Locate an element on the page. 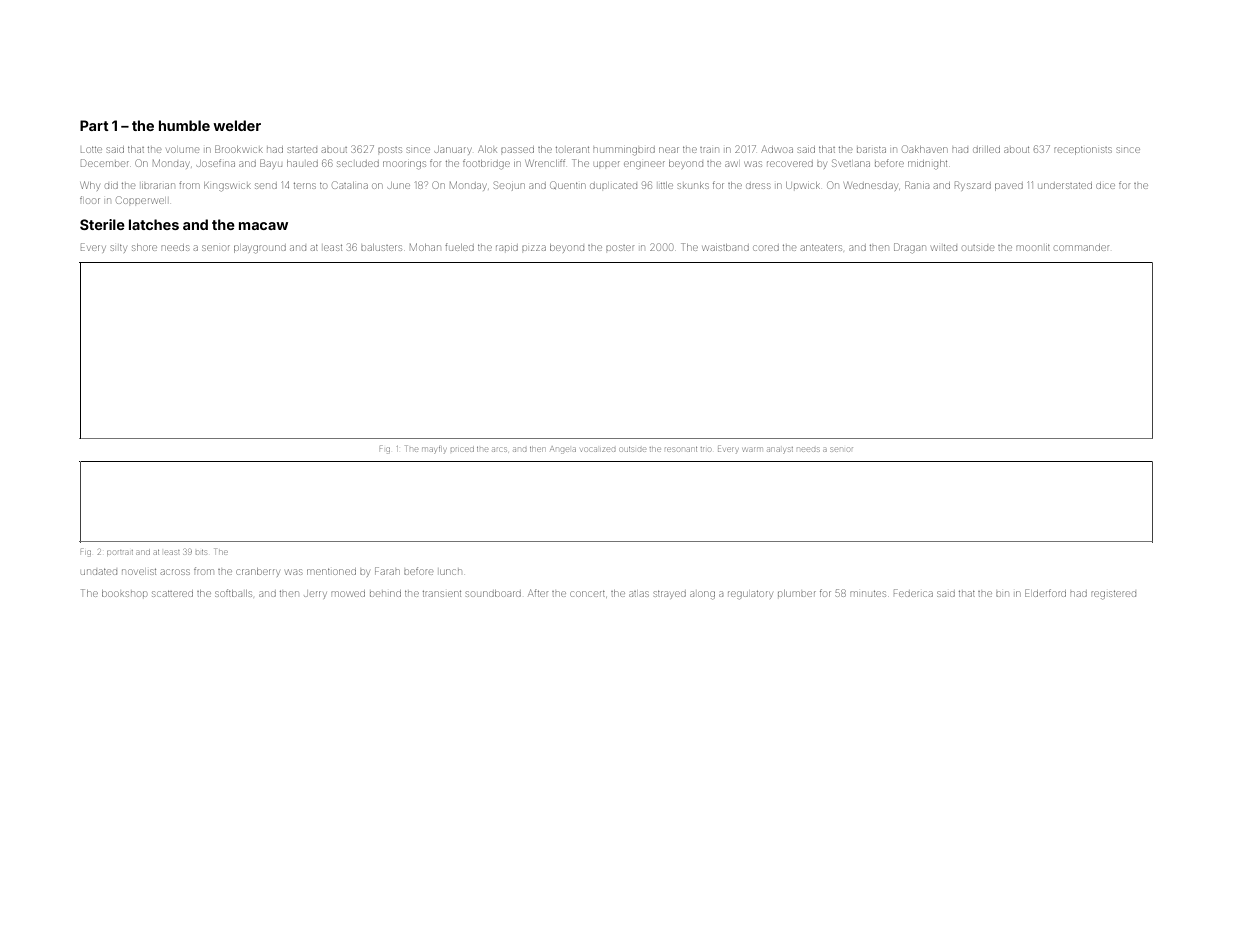  playground is located at coordinates (260, 249).
